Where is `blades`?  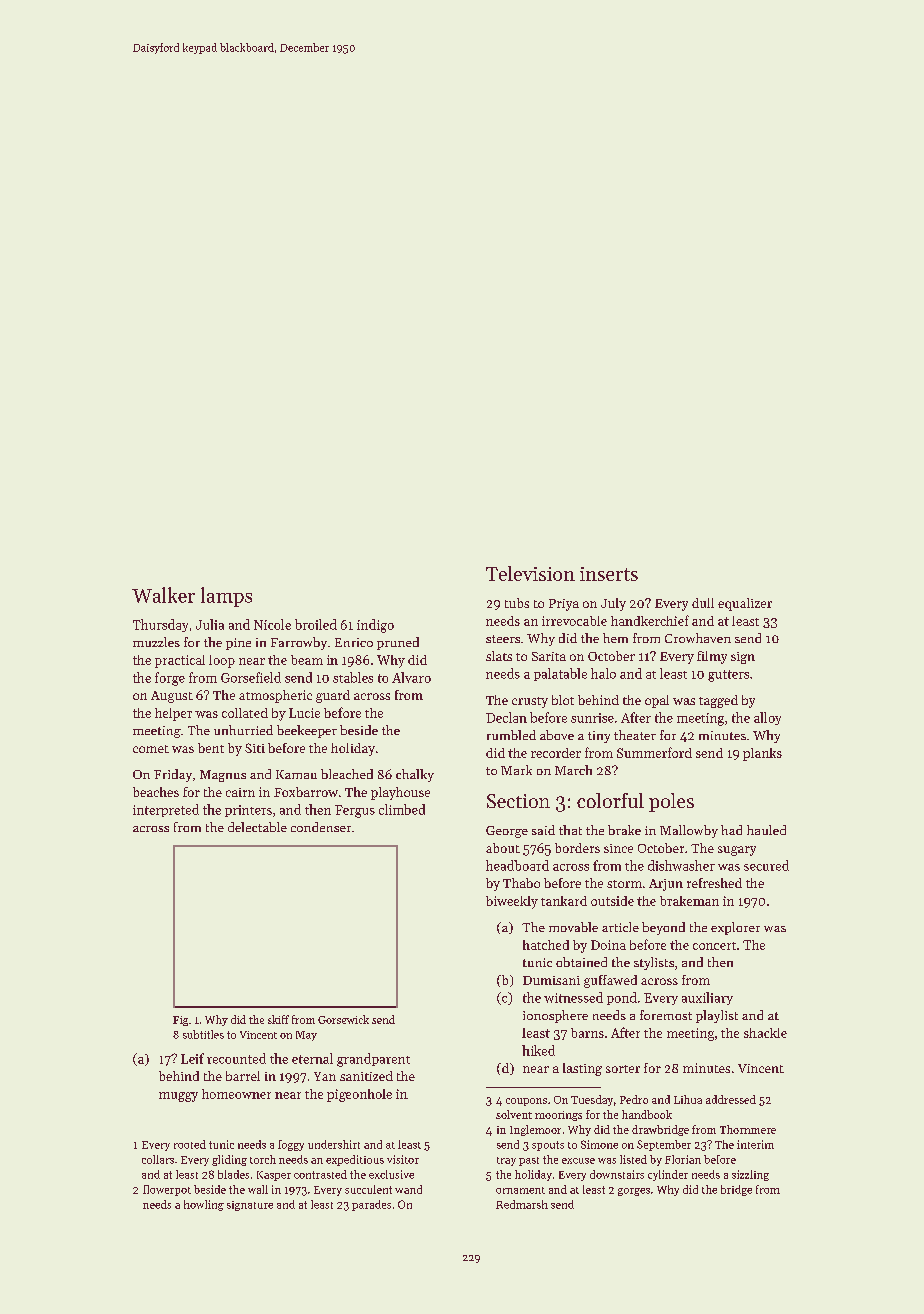
blades is located at coordinates (233, 1174).
